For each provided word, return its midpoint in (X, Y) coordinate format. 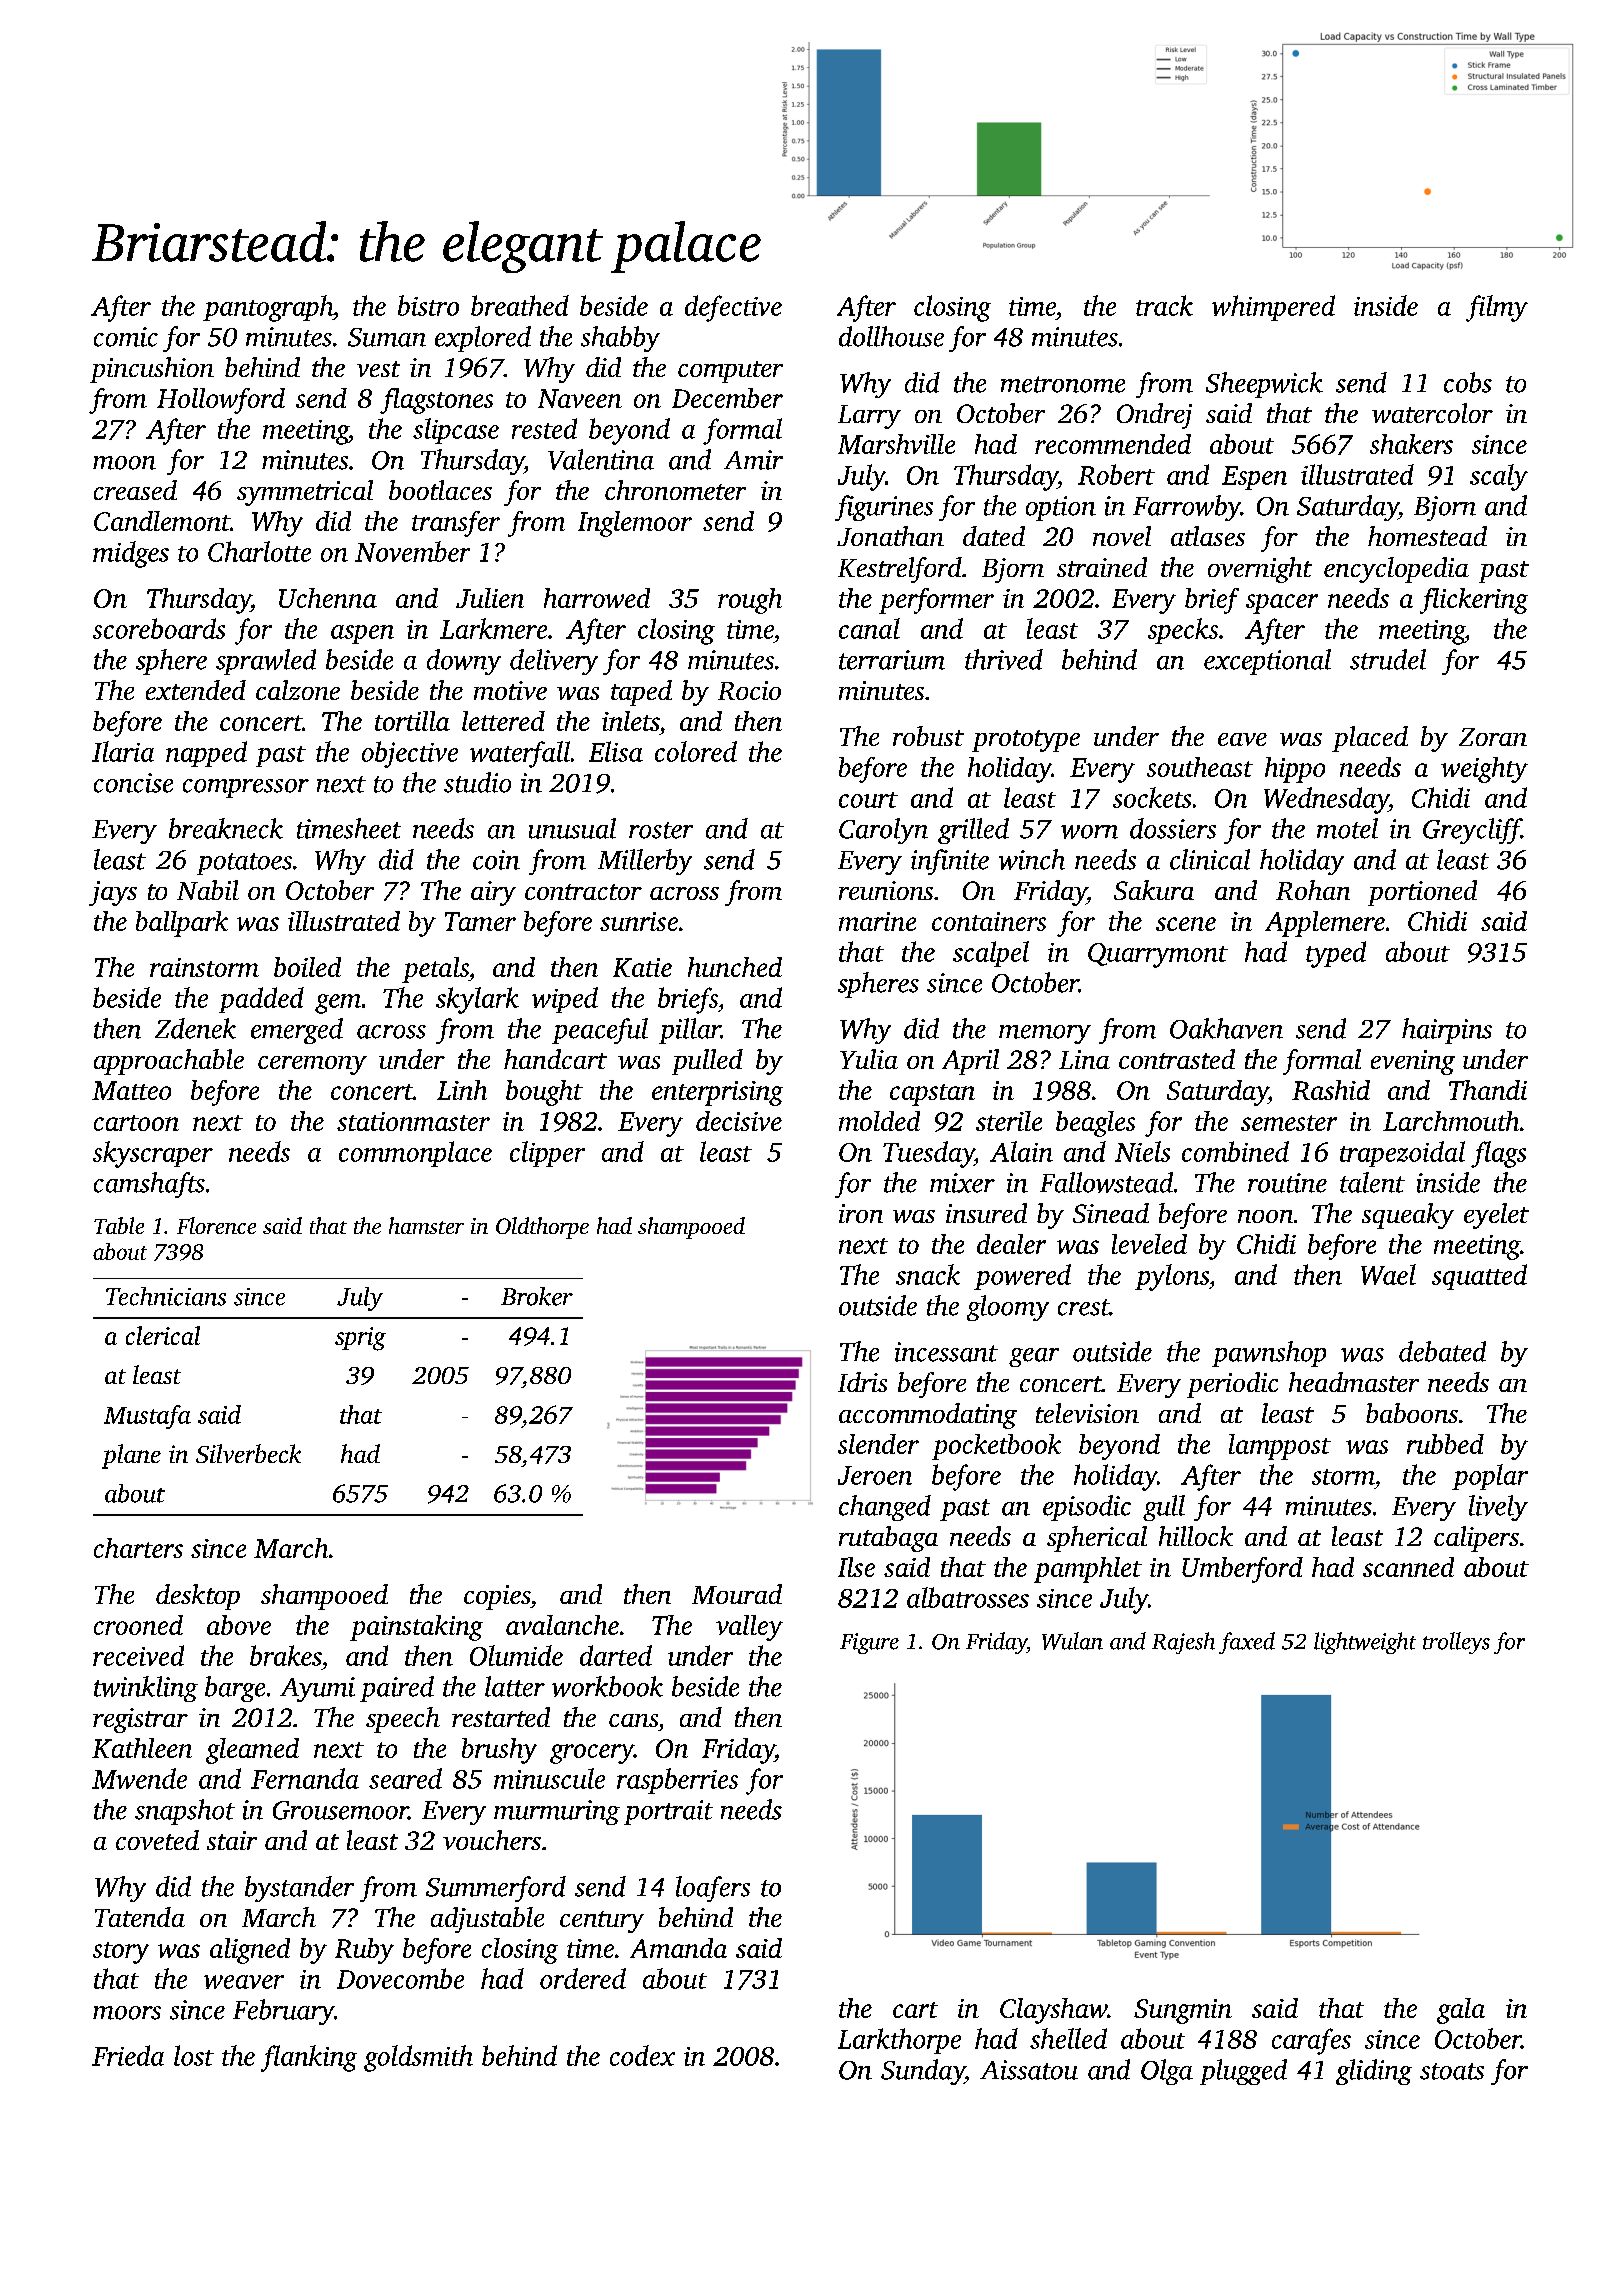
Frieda (128, 2055)
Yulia (869, 1059)
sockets (1152, 797)
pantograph (268, 308)
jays (113, 893)
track (1164, 305)
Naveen (580, 398)
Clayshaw (1054, 2011)
